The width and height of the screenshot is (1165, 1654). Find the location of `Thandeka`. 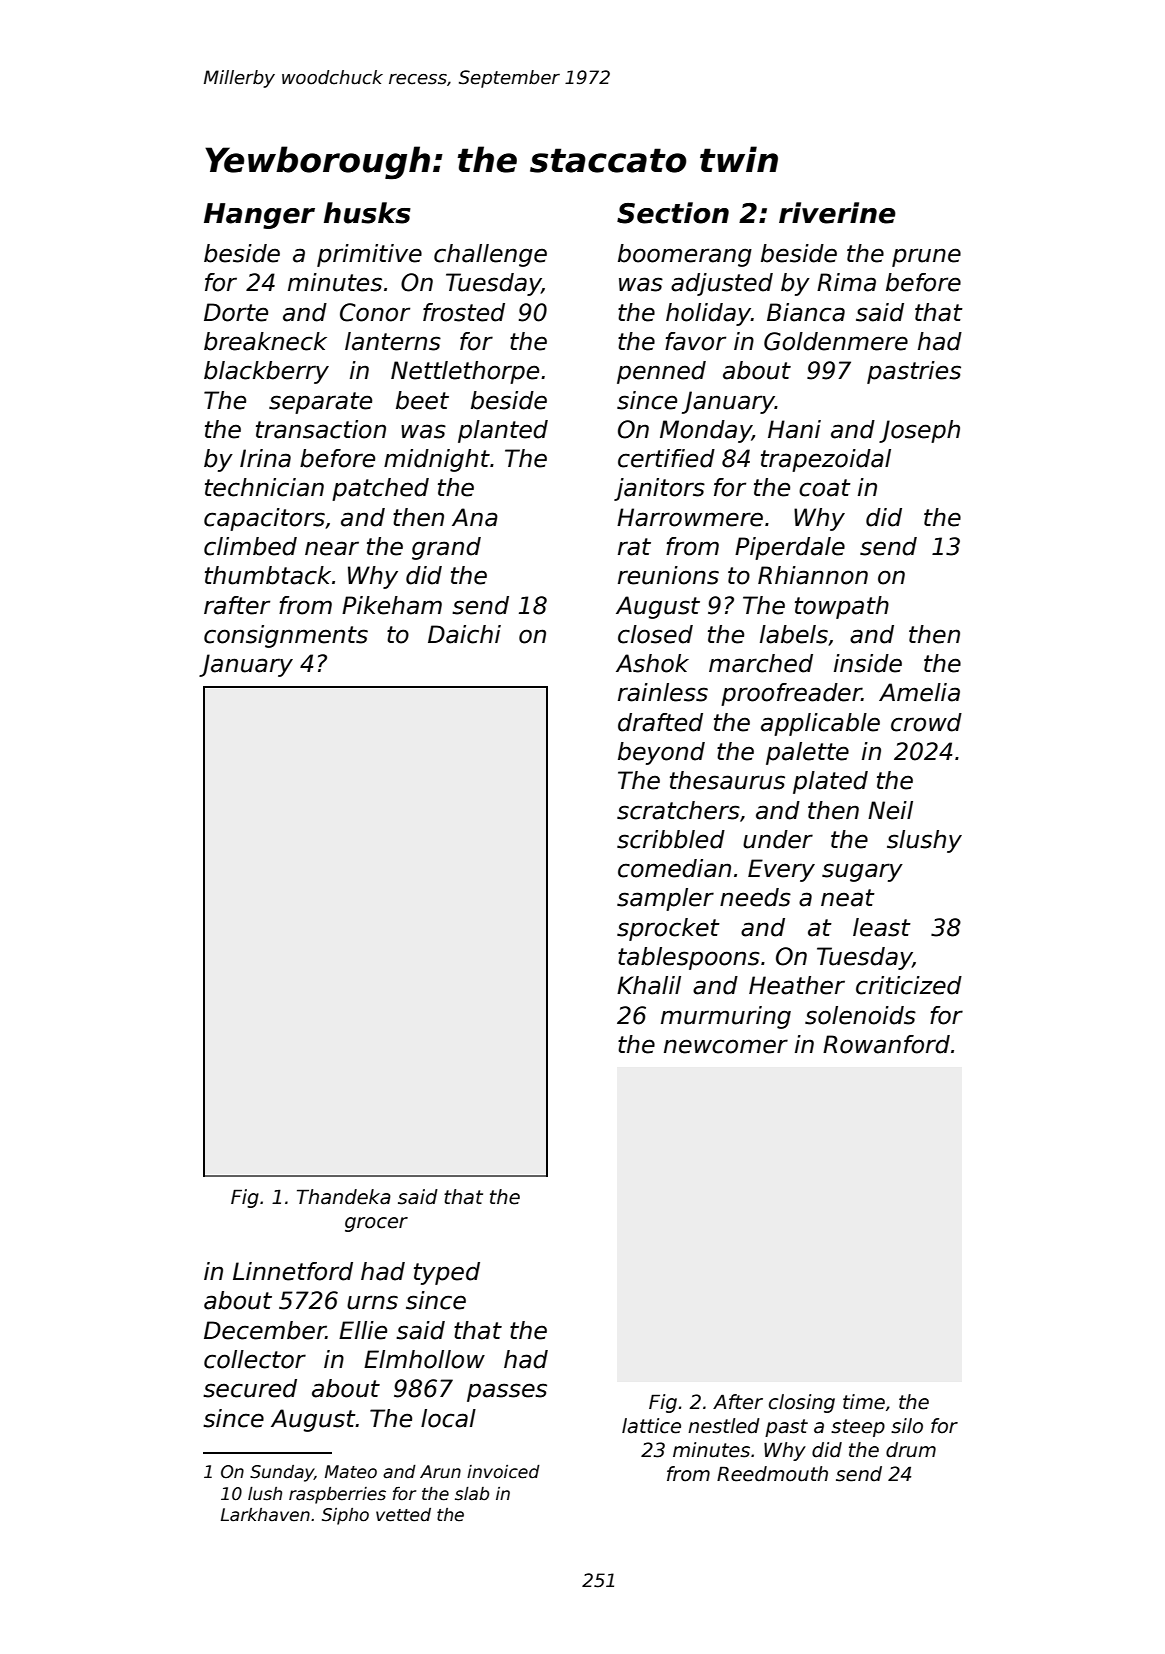

Thandeka is located at coordinates (344, 1197).
